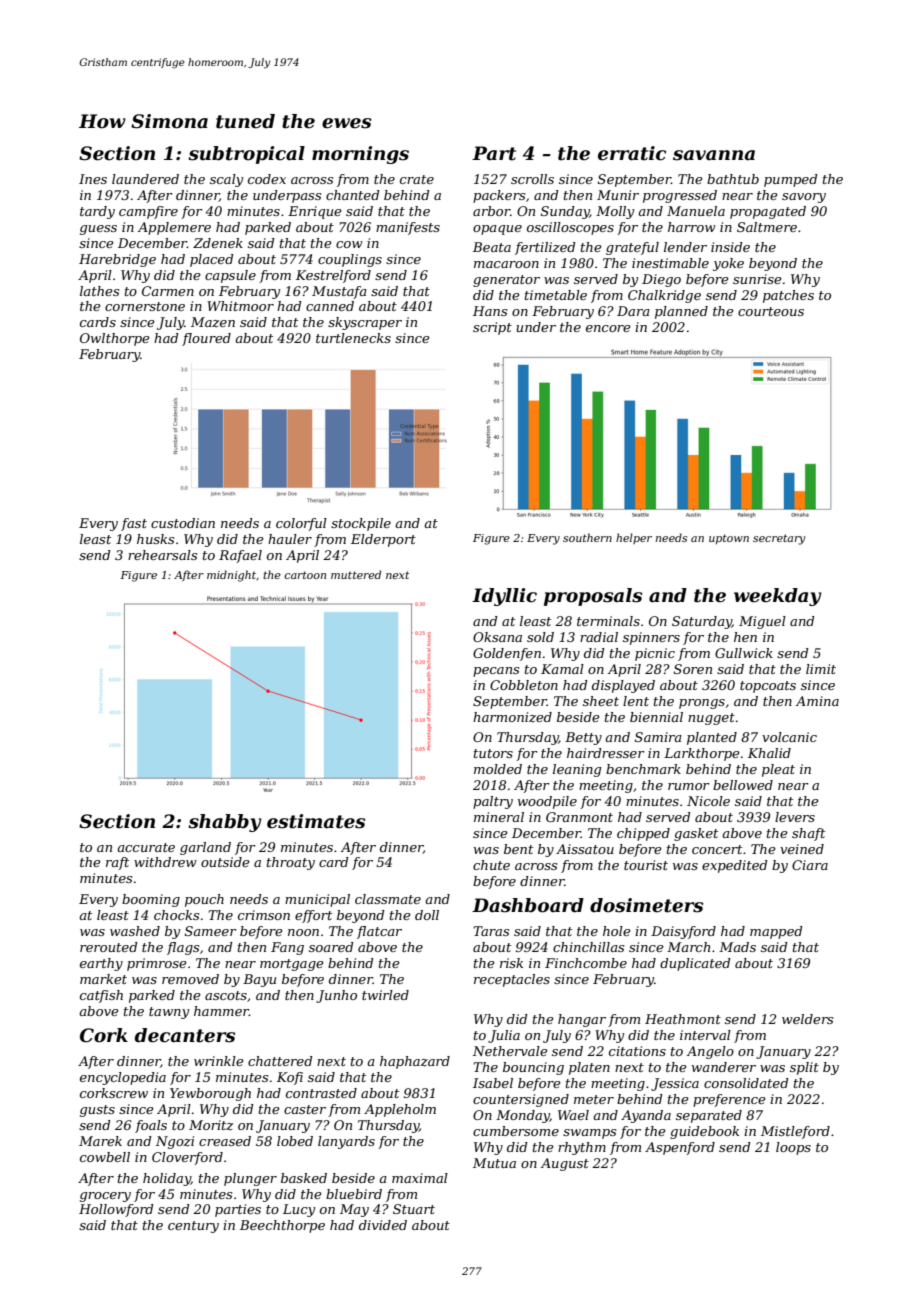 This document has height=1308, width=924. Describe the element at coordinates (778, 597) in the document. I see `weekday` at that location.
